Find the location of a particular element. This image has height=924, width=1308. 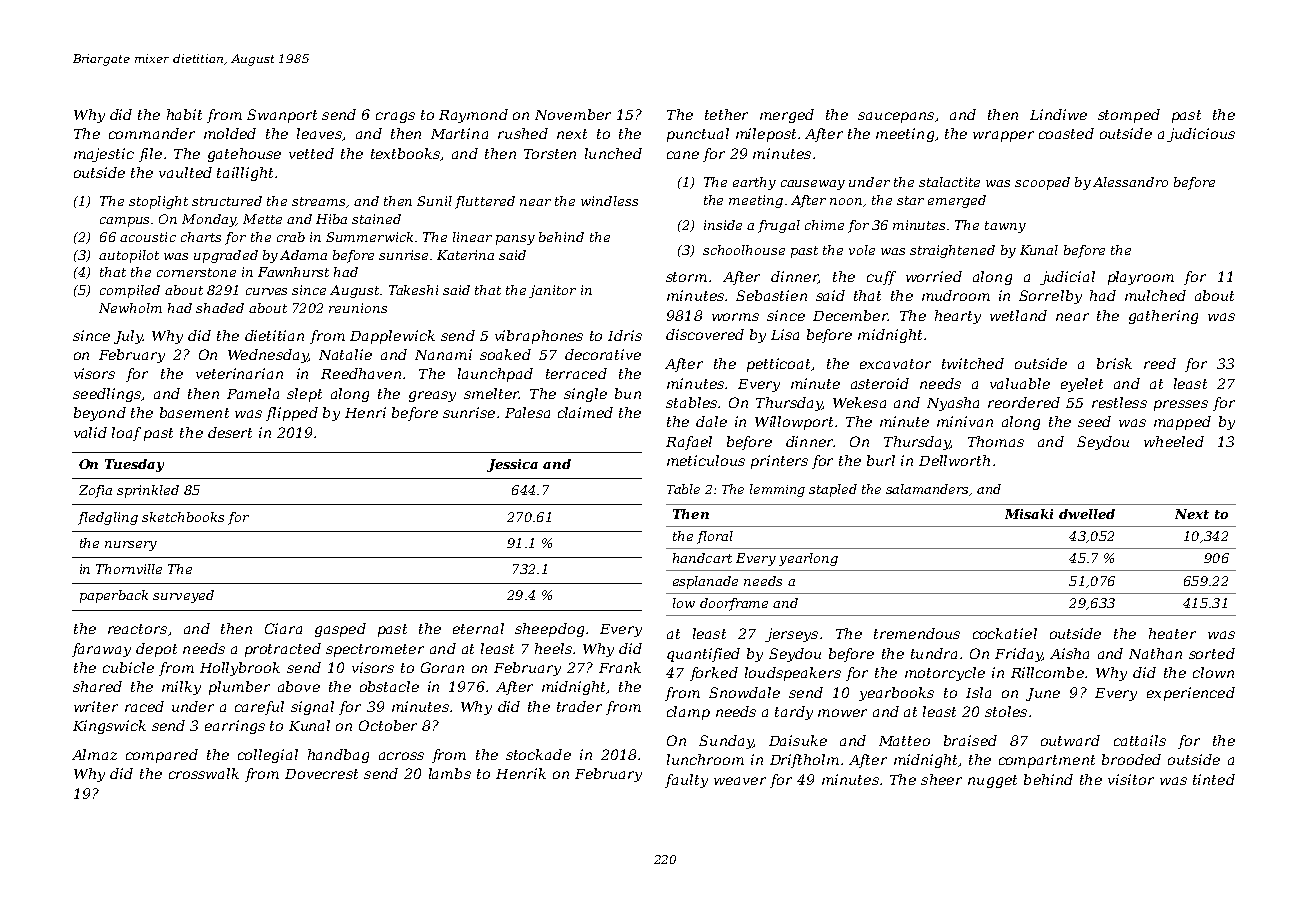

Thornville is located at coordinates (129, 569).
